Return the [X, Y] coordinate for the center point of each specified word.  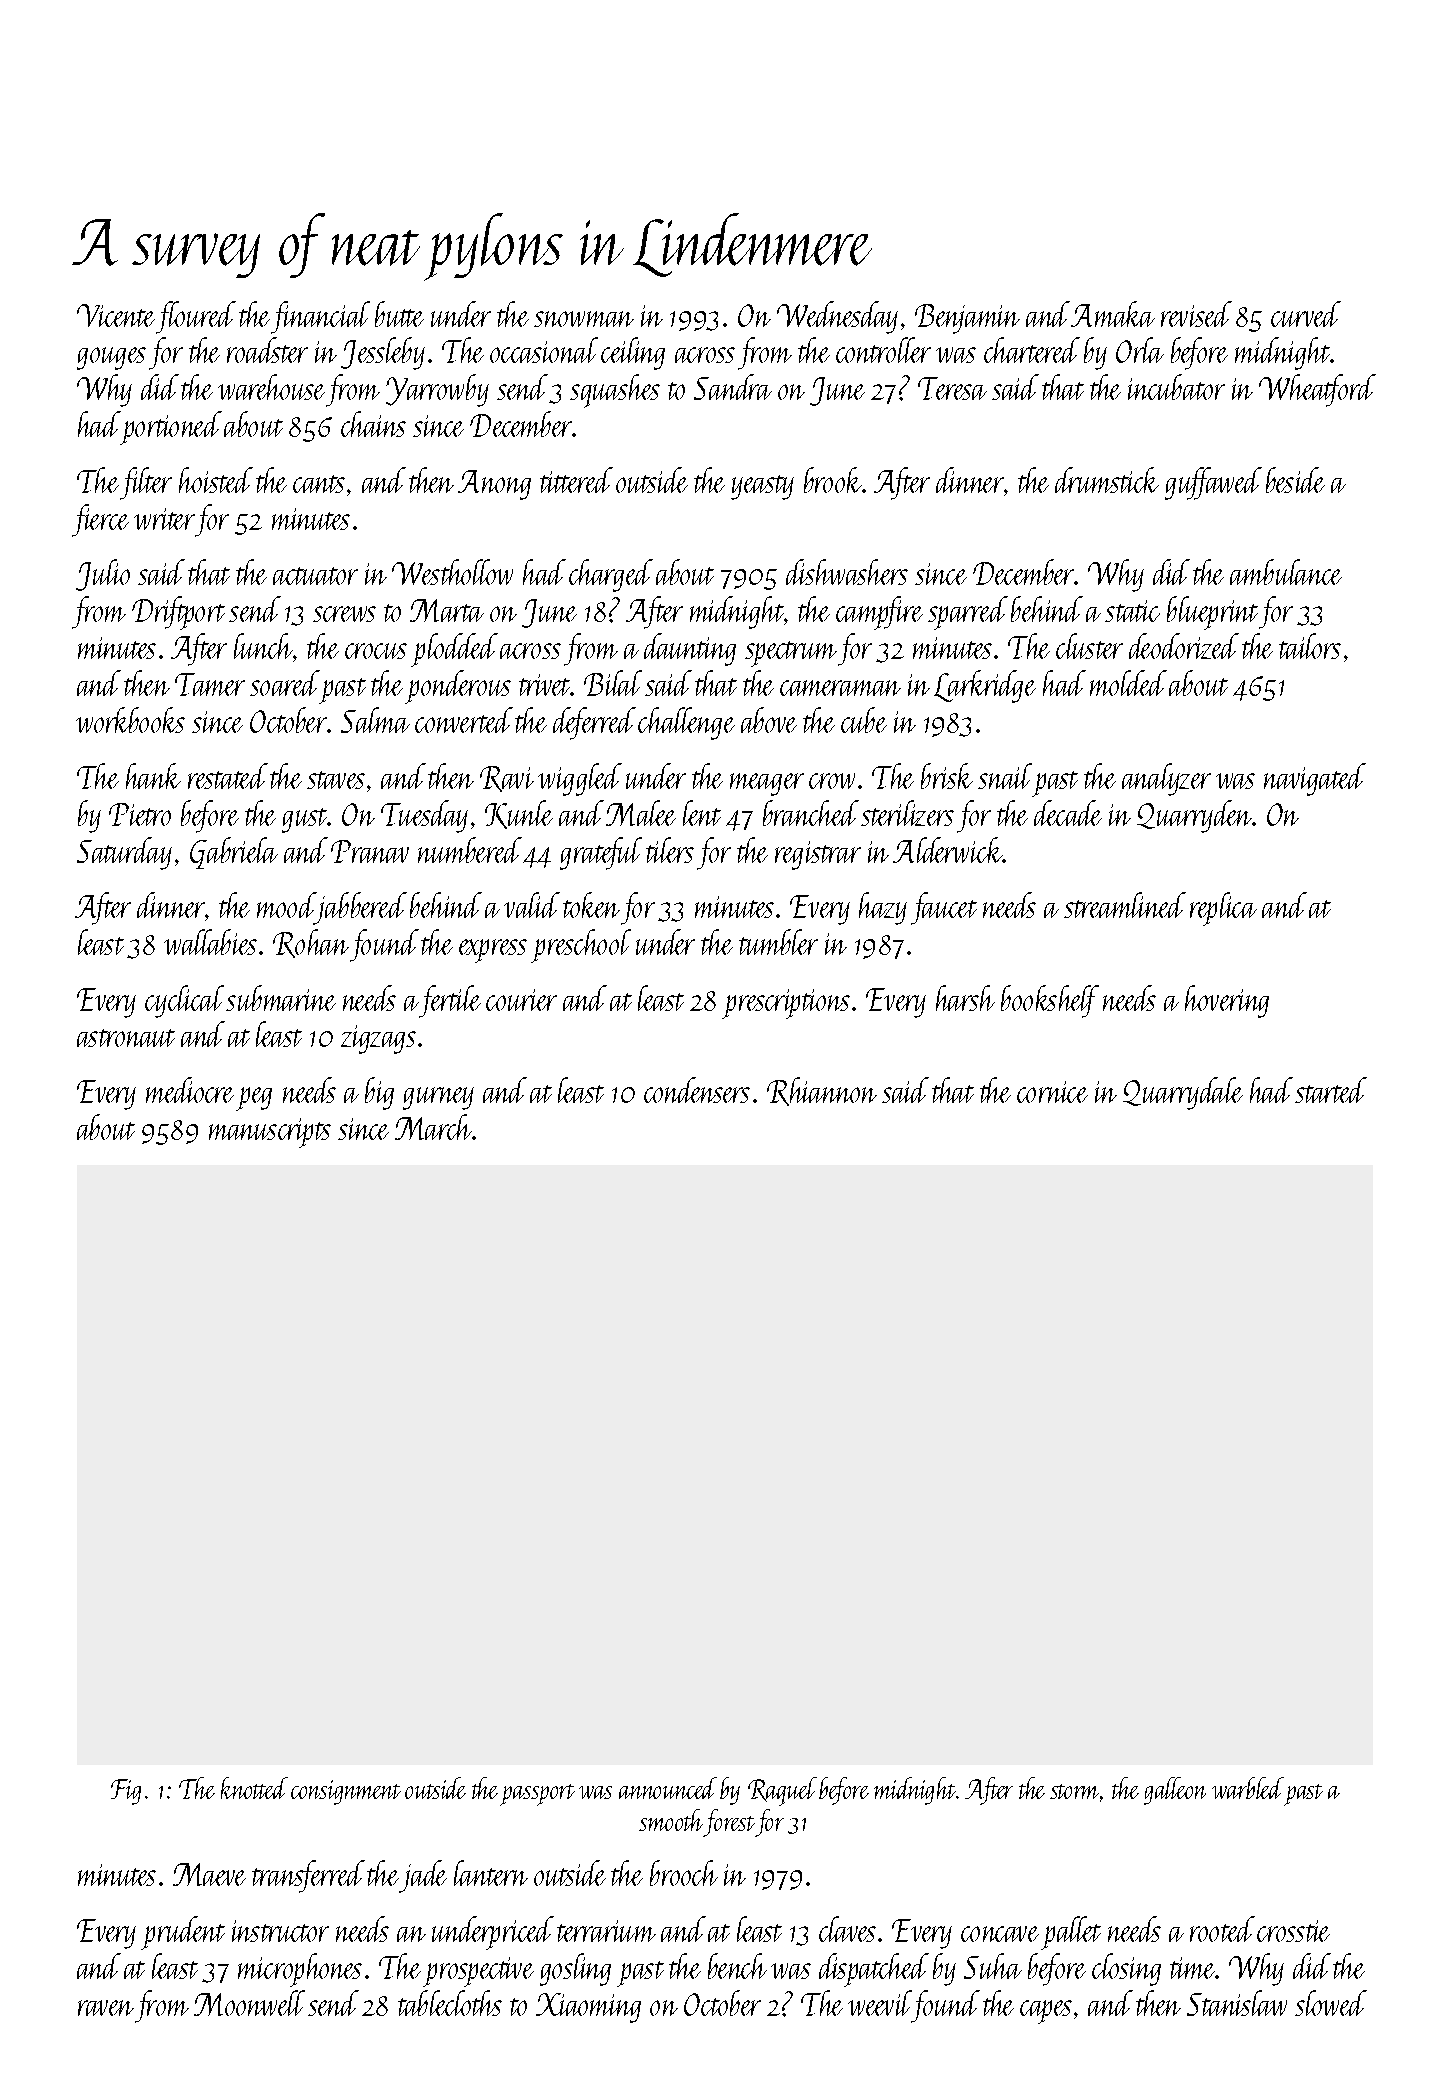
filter [146, 483]
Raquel [782, 1791]
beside [1295, 480]
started [1331, 1090]
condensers [697, 1090]
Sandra [733, 387]
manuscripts [270, 1133]
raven [106, 2008]
